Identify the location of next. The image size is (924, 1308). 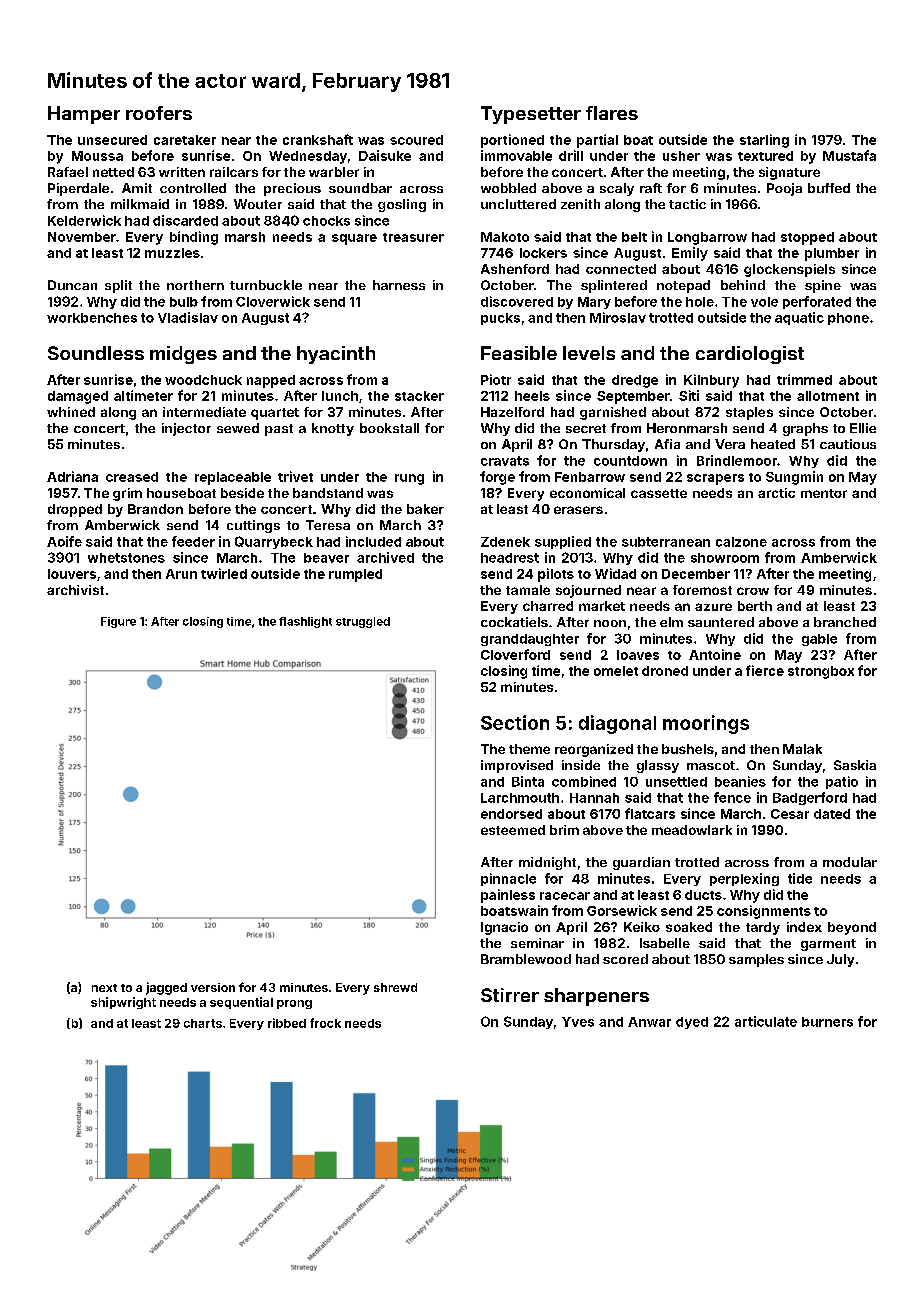
(104, 988).
